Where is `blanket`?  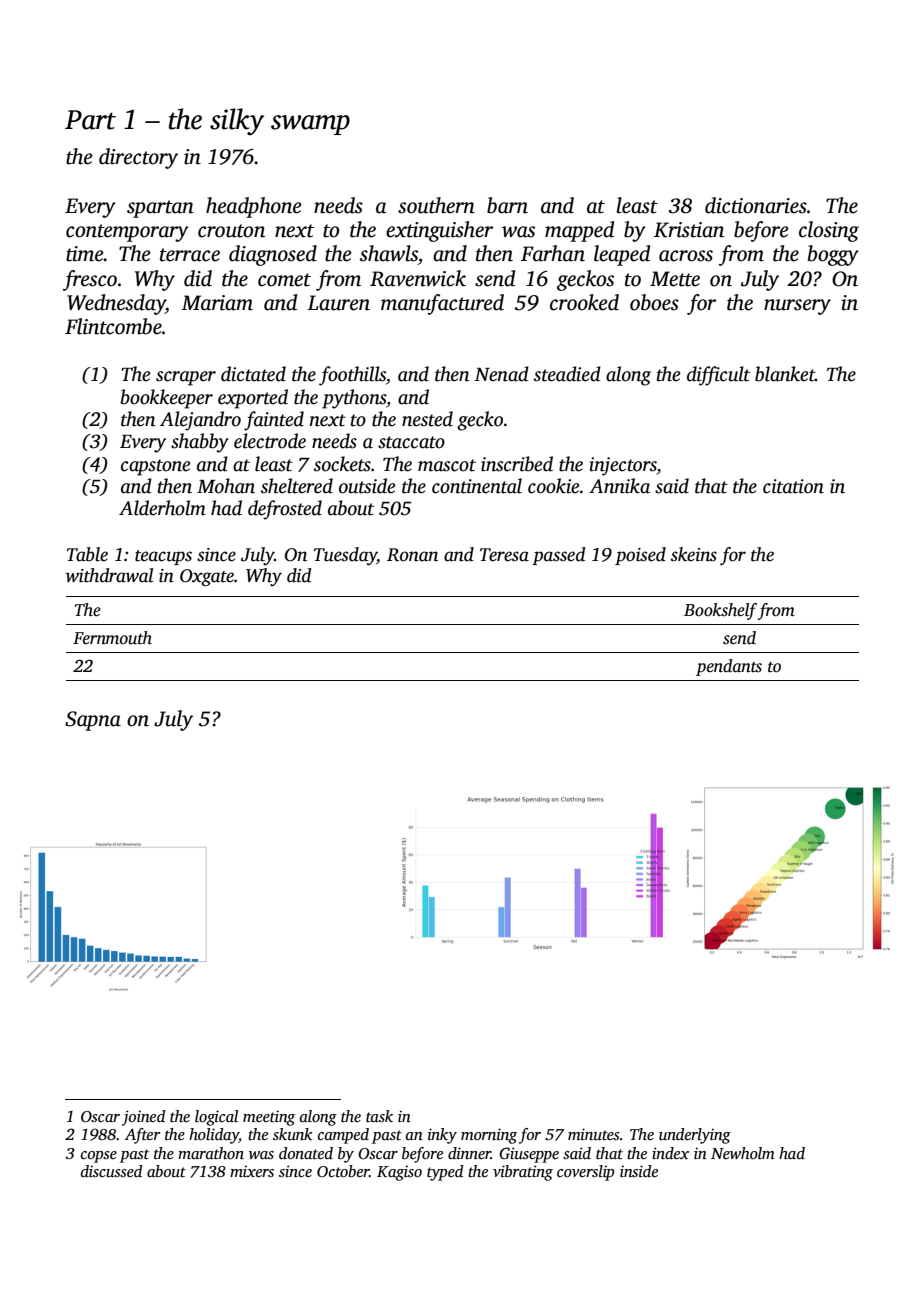 blanket is located at coordinates (785, 374).
